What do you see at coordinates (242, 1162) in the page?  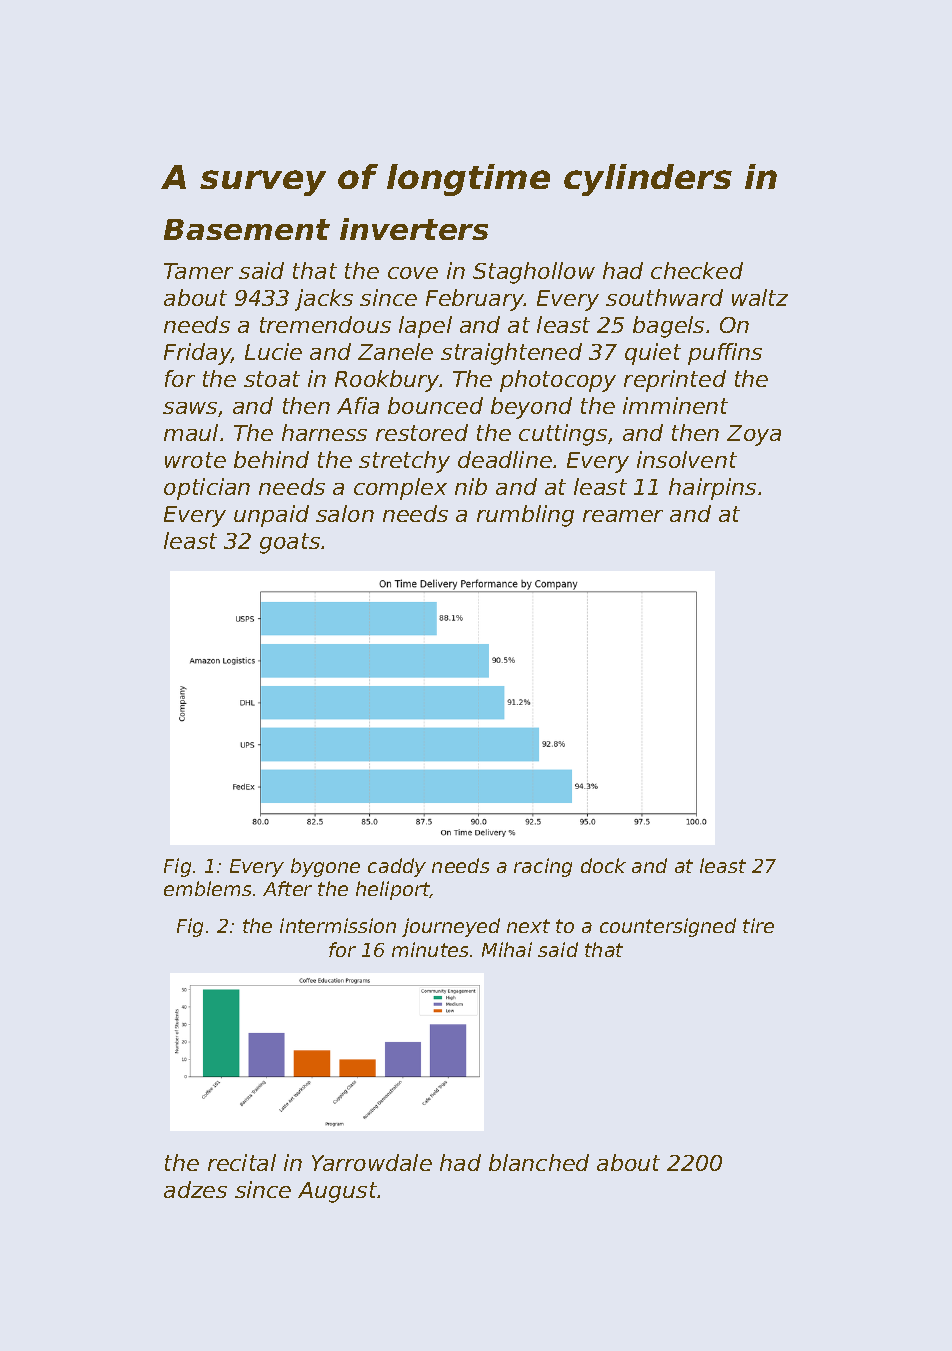 I see `recital` at bounding box center [242, 1162].
